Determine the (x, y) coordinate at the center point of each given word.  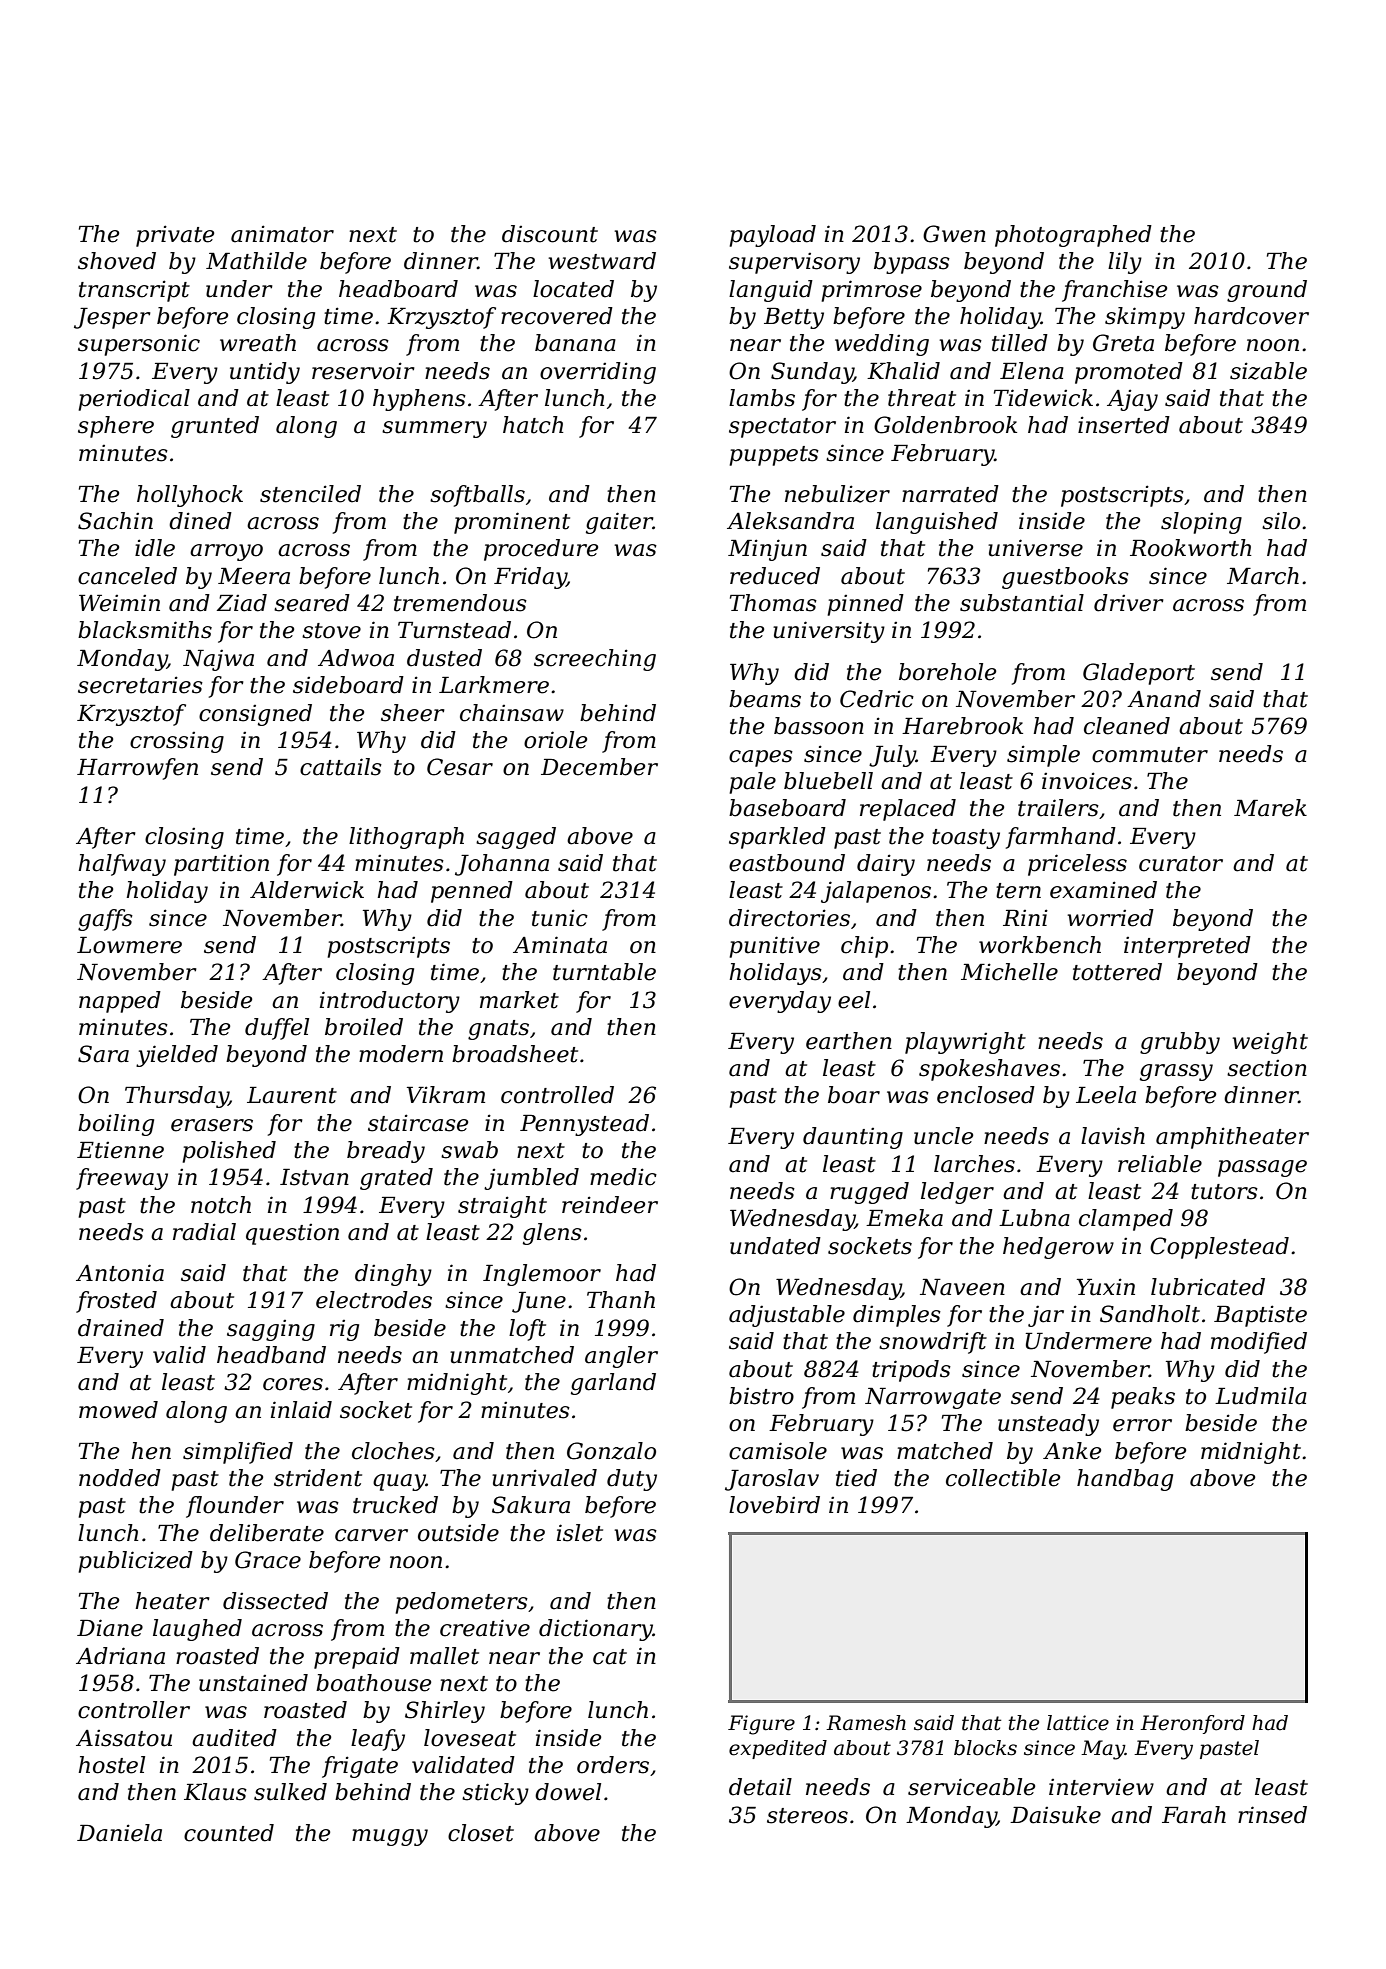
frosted (116, 1302)
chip (864, 947)
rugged (869, 1193)
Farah (1194, 1815)
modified (1259, 1343)
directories (789, 918)
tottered (1117, 972)
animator (282, 234)
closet (481, 1833)
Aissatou (124, 1738)
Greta (1123, 343)
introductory (390, 1002)
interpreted (1187, 947)
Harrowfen (137, 769)
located (573, 289)
